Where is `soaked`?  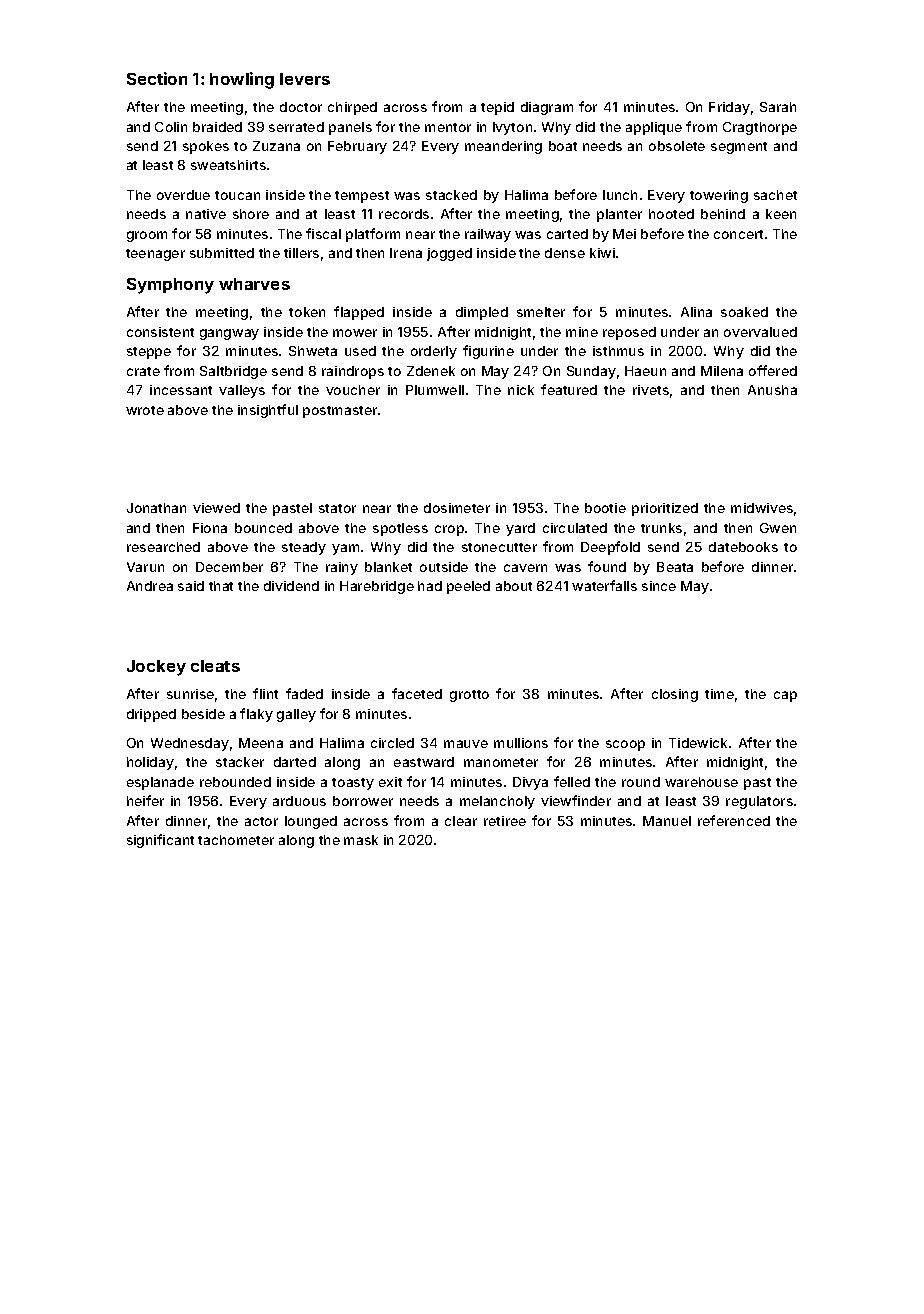
soaked is located at coordinates (744, 312).
